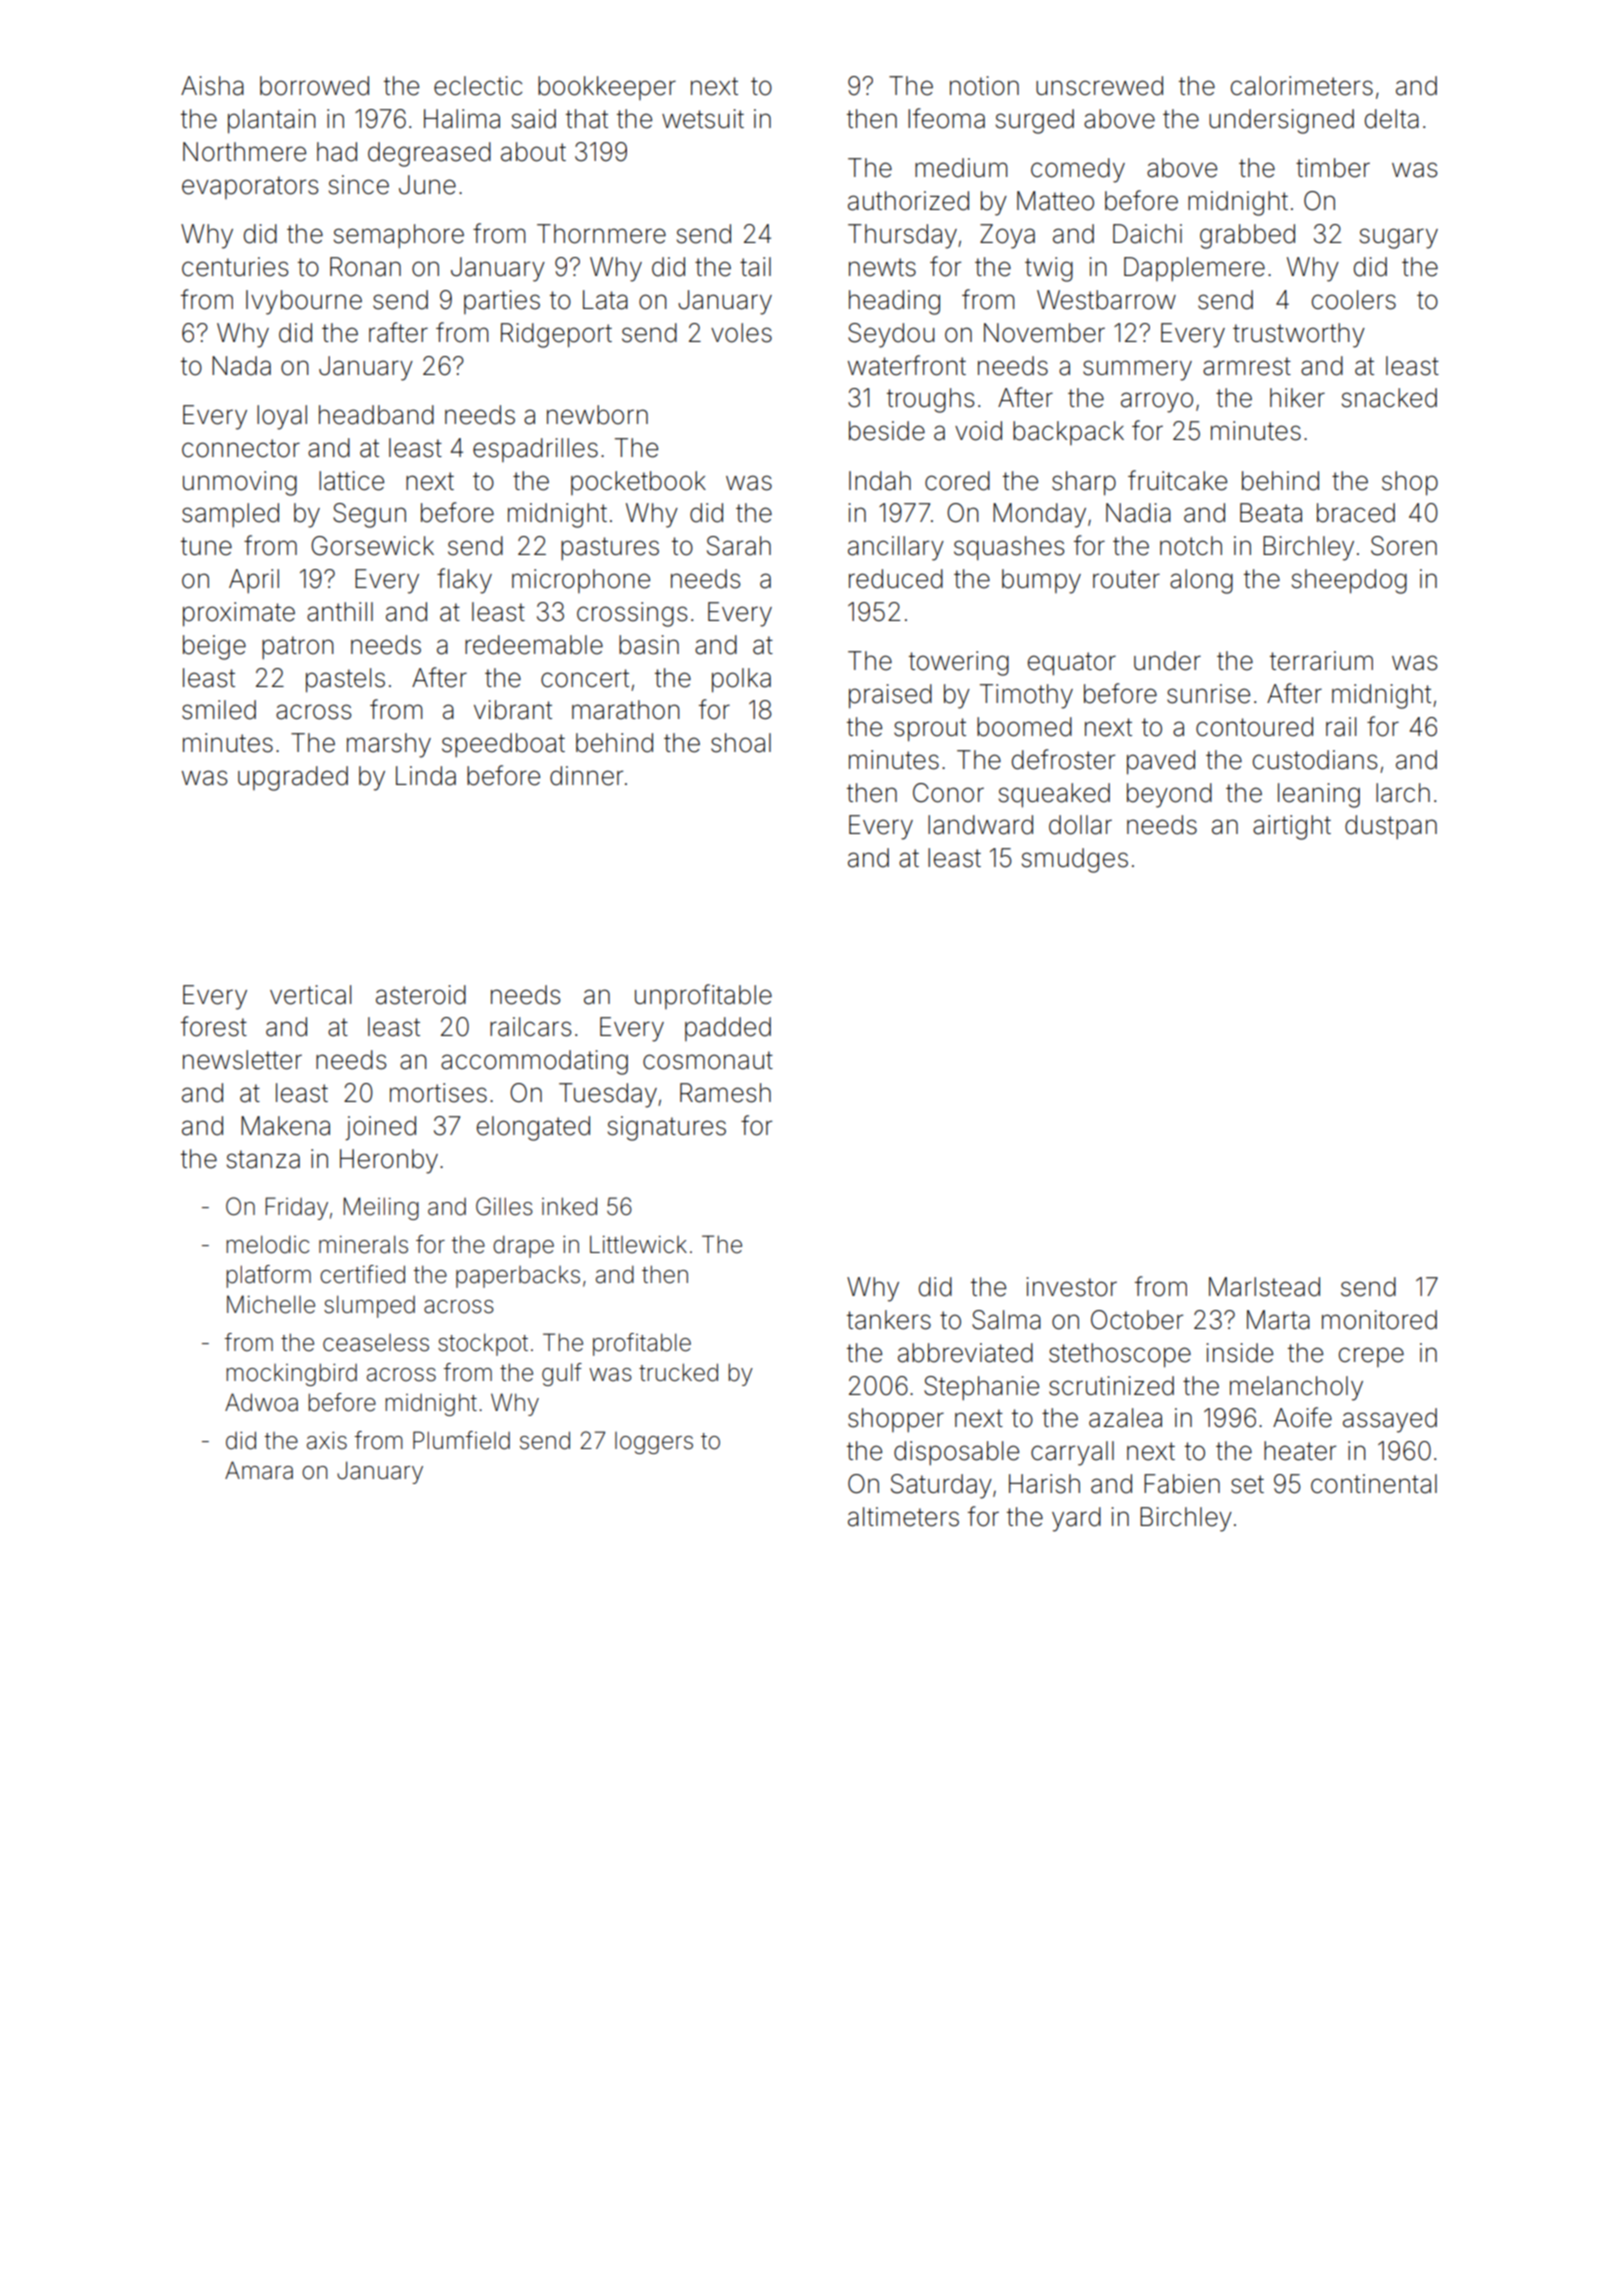 This document has width=1620, height=2292. What do you see at coordinates (310, 995) in the document?
I see `vertical` at bounding box center [310, 995].
